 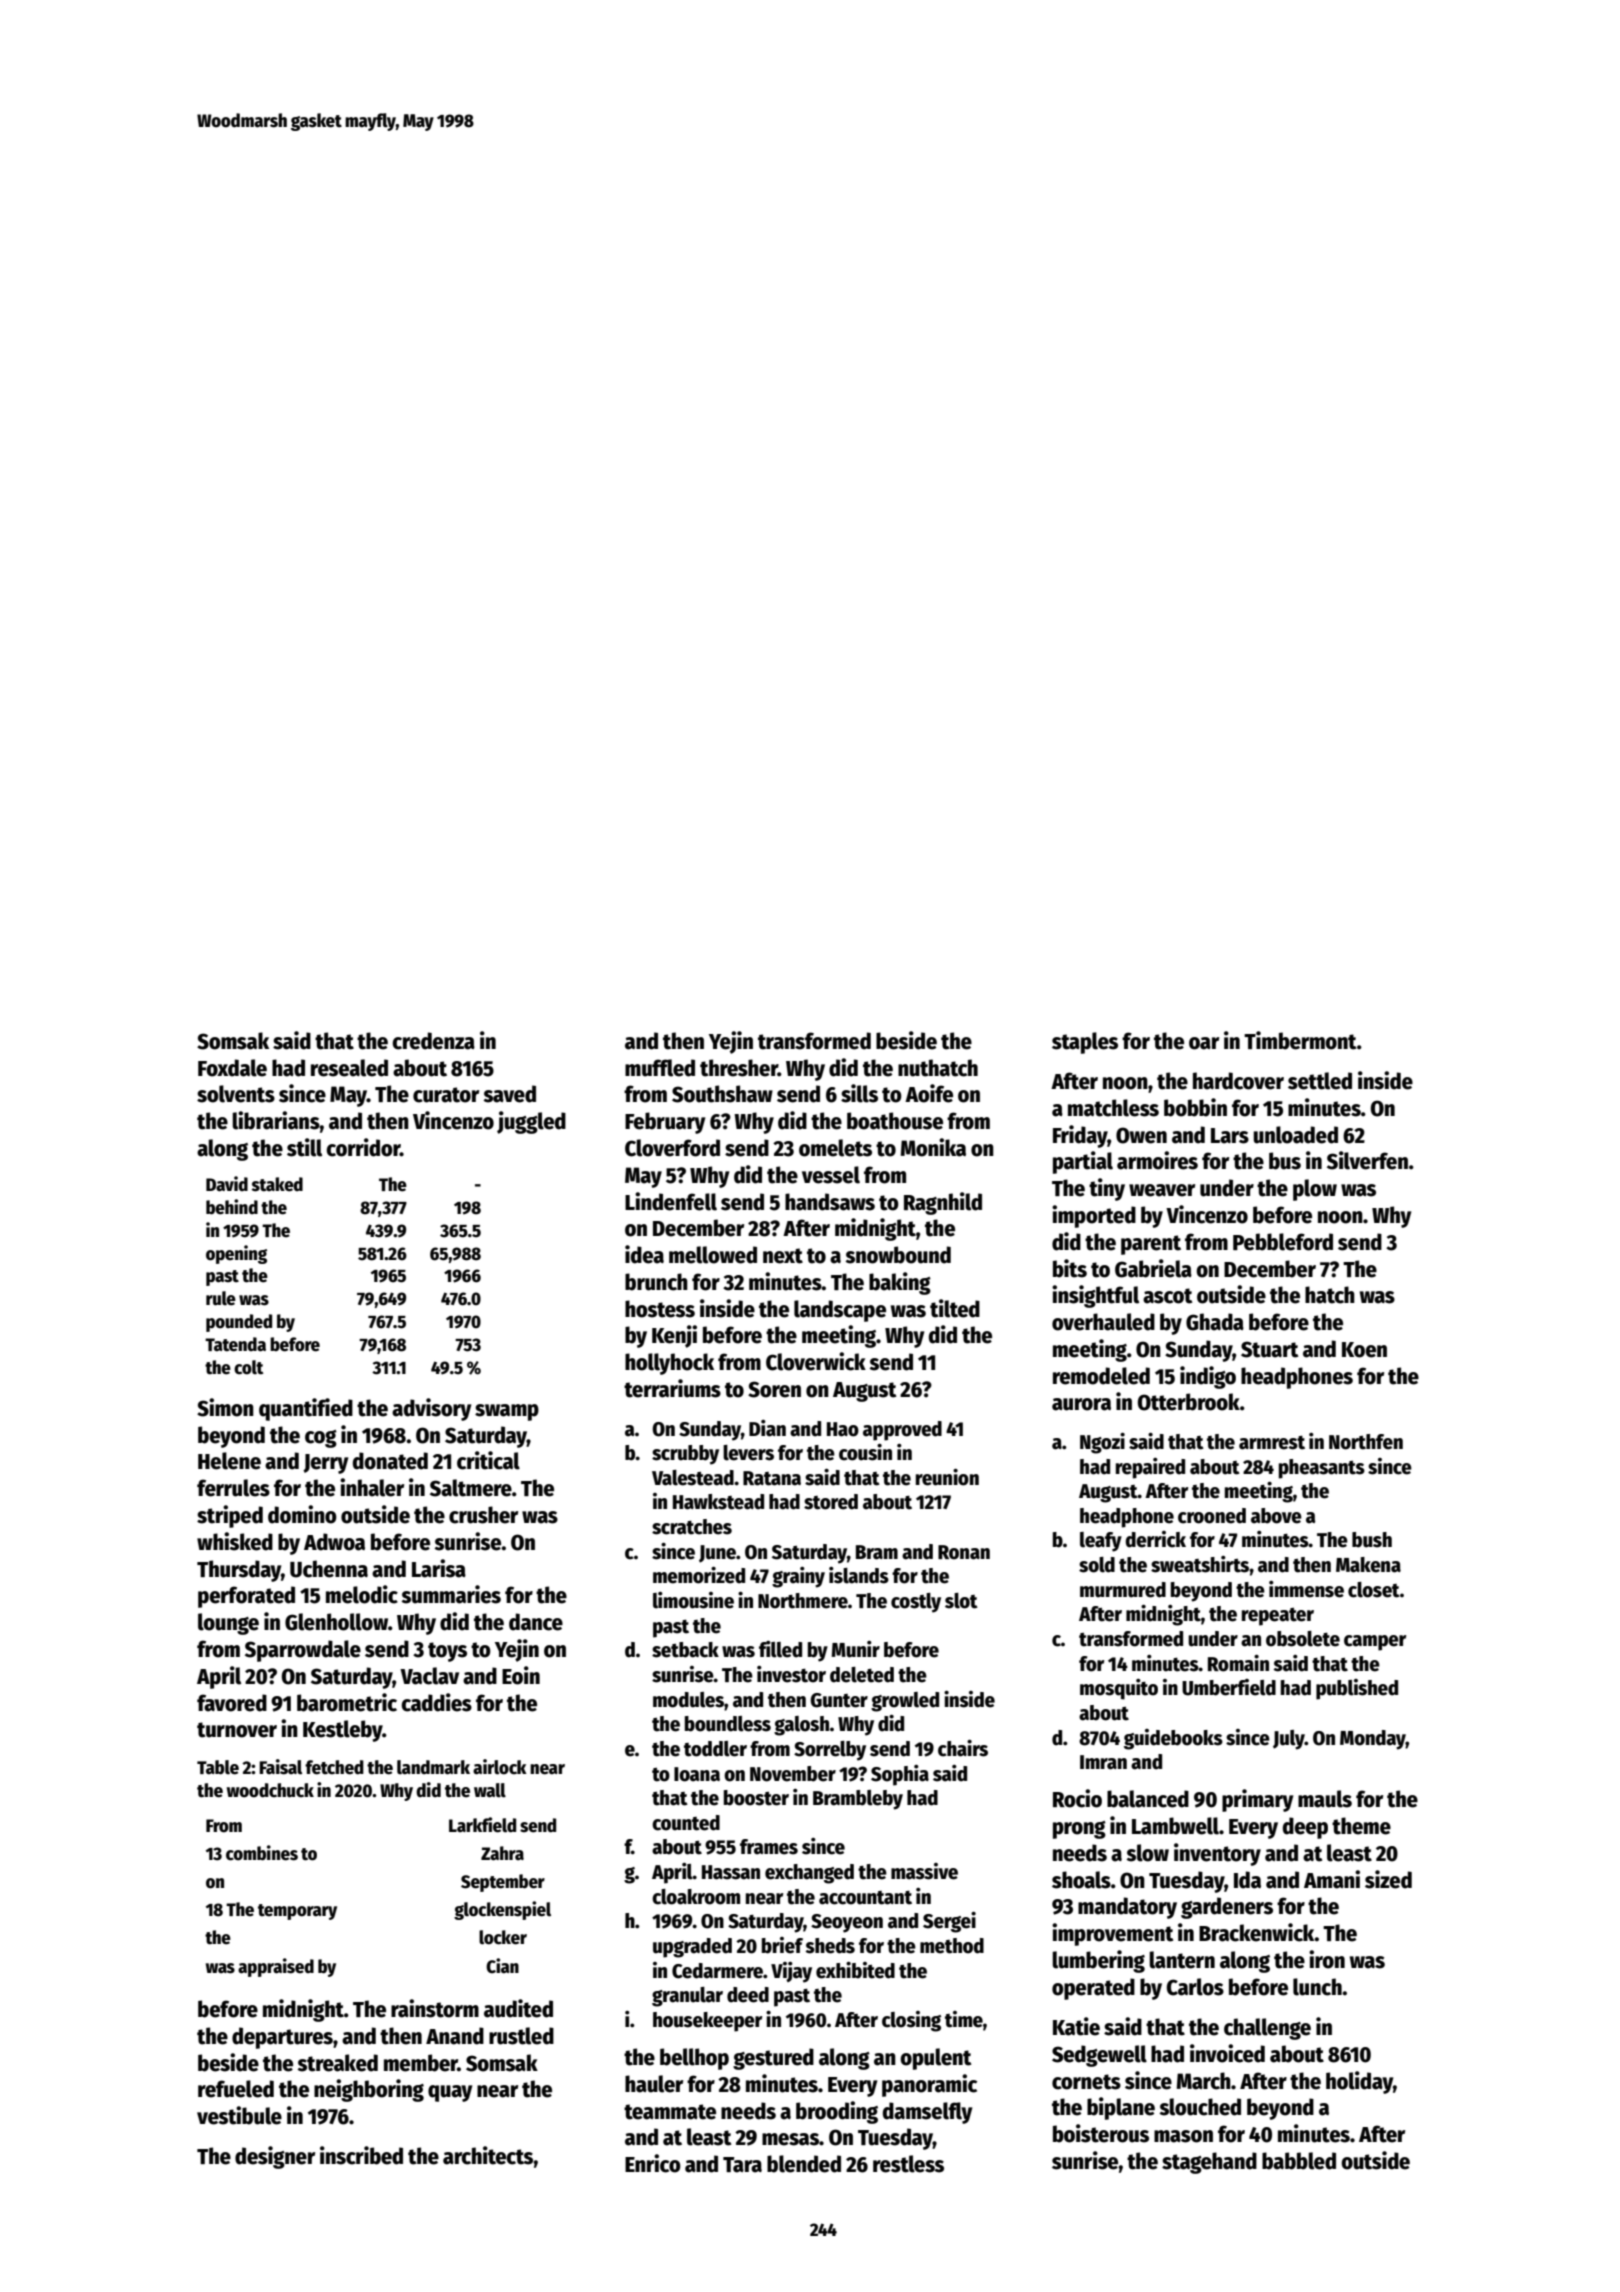 What do you see at coordinates (275, 2157) in the screenshot?
I see `designer` at bounding box center [275, 2157].
